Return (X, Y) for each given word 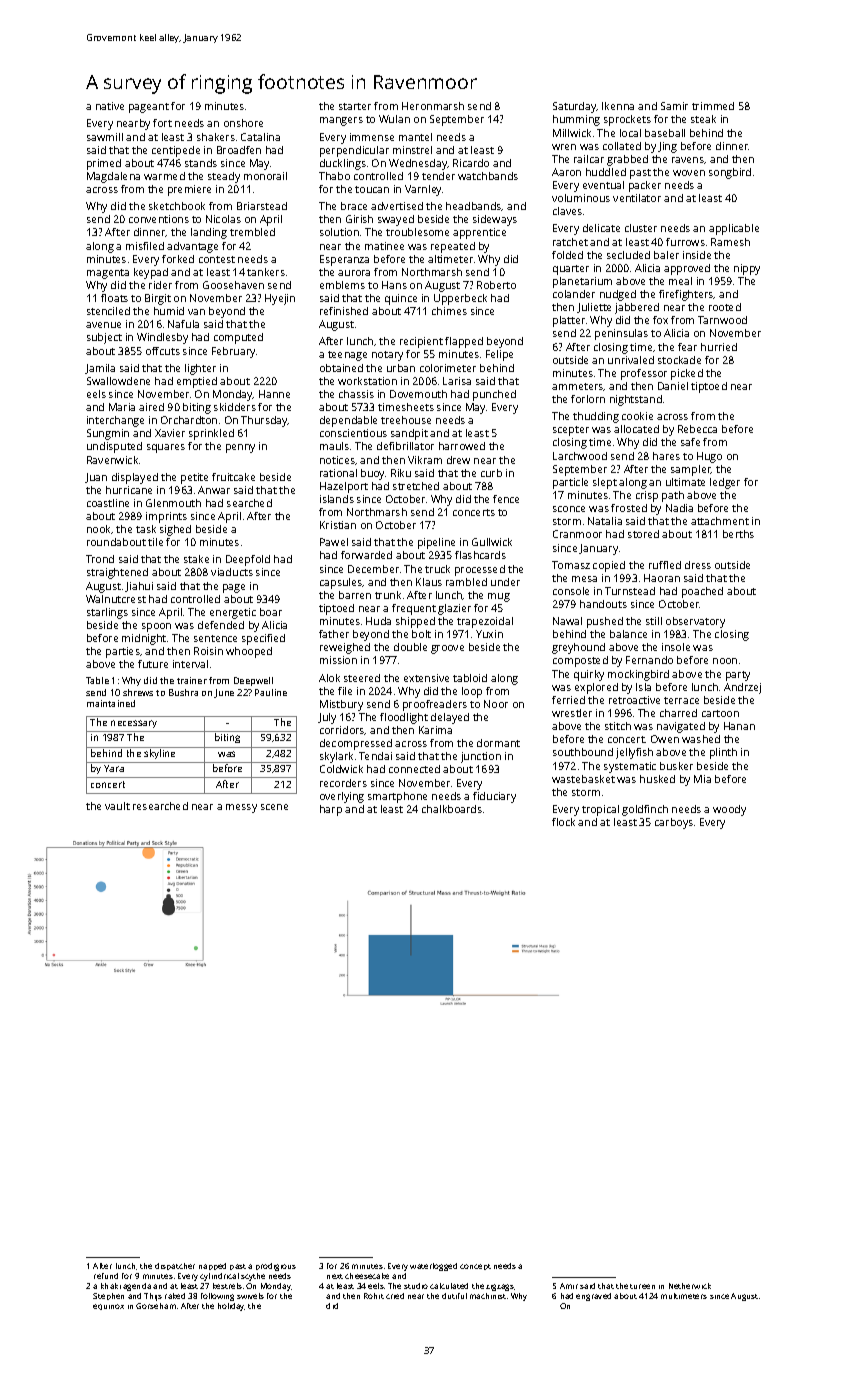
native (110, 106)
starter (355, 106)
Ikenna (618, 106)
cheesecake (367, 1276)
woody (729, 810)
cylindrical (219, 1277)
